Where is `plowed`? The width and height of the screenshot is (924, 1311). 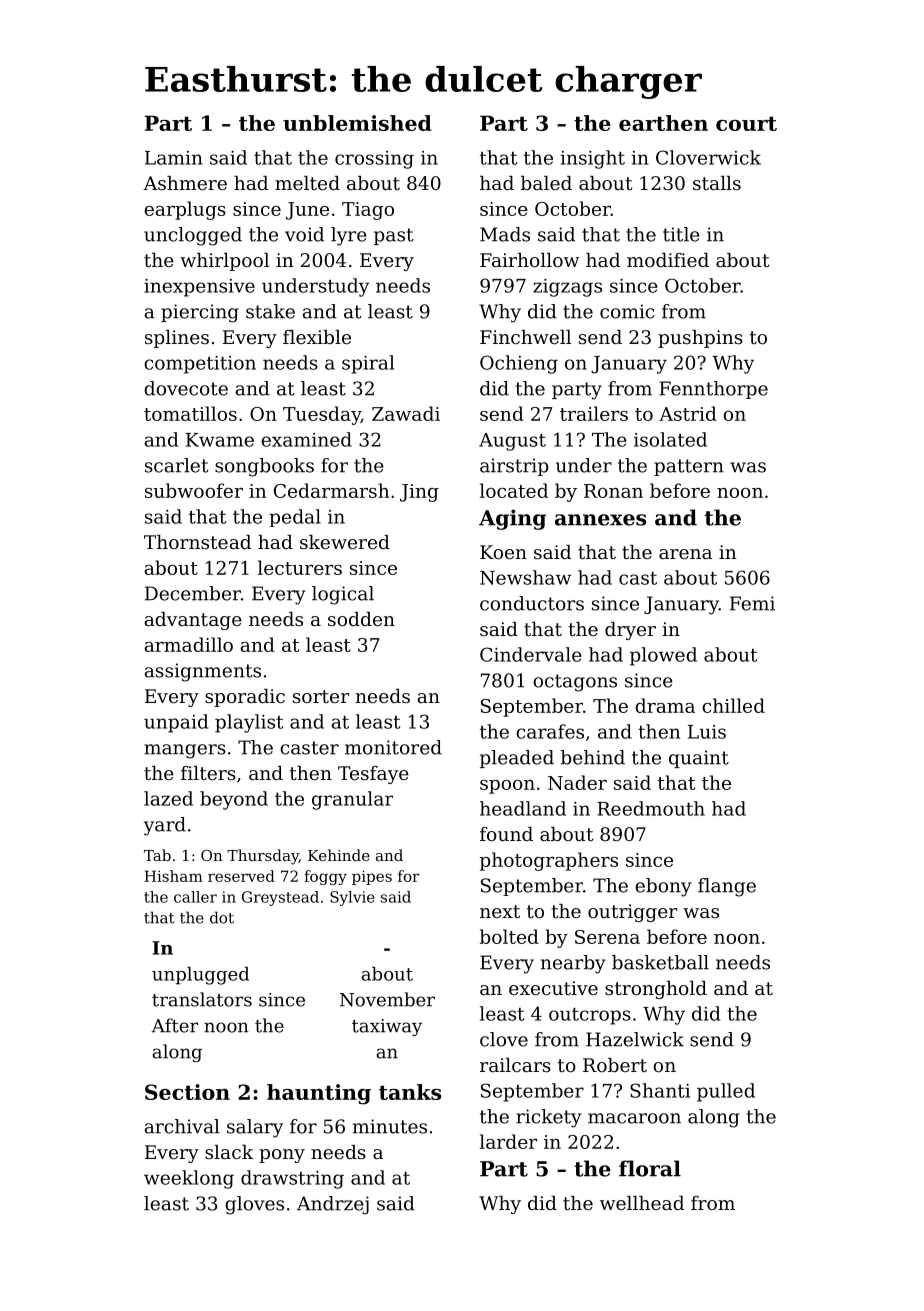 plowed is located at coordinates (663, 656).
